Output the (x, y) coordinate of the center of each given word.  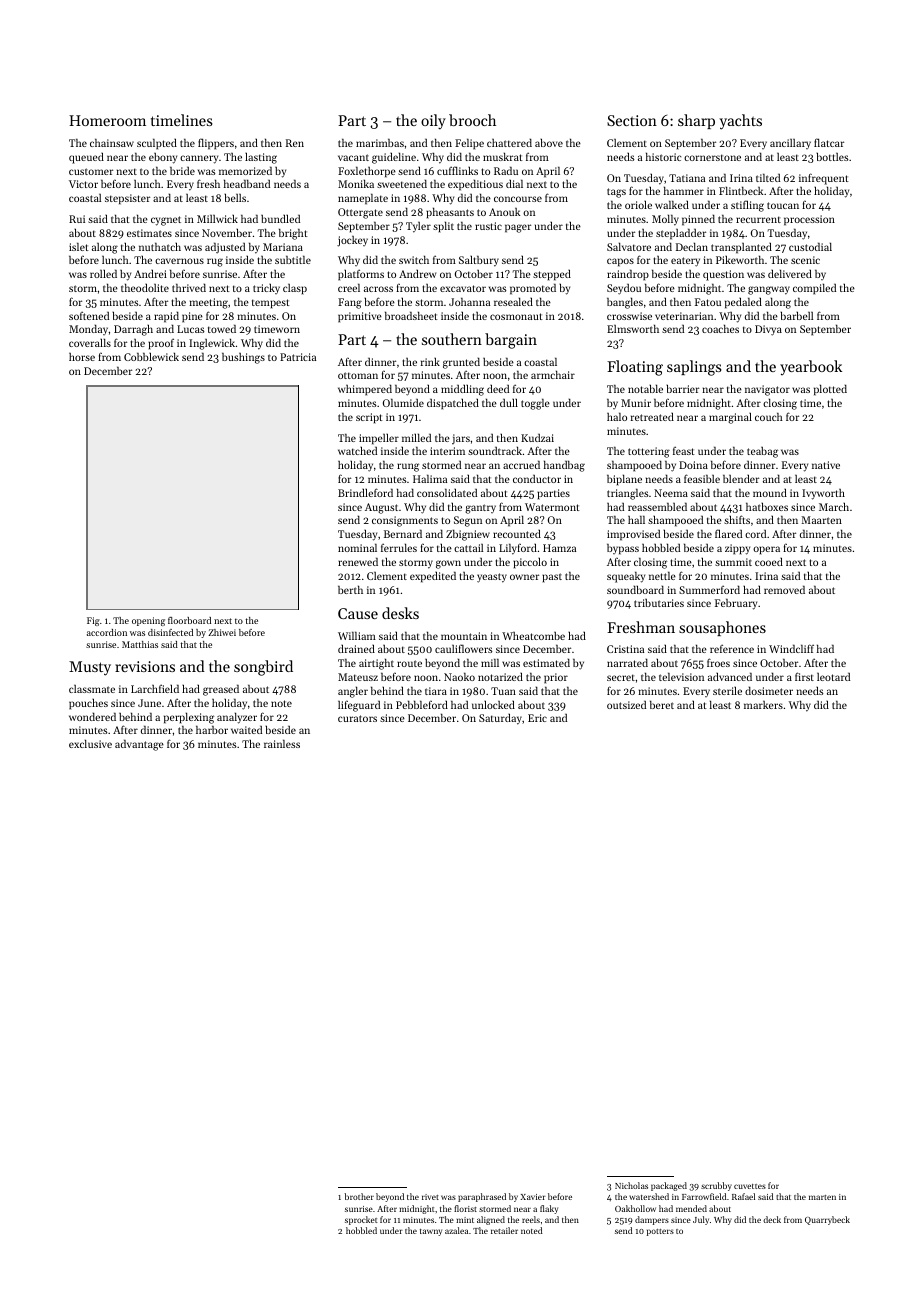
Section (632, 120)
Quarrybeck (827, 1220)
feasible (702, 478)
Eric (537, 718)
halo (617, 416)
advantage (139, 745)
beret (662, 704)
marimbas (380, 143)
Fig (93, 621)
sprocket (361, 1220)
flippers (216, 144)
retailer (504, 1230)
